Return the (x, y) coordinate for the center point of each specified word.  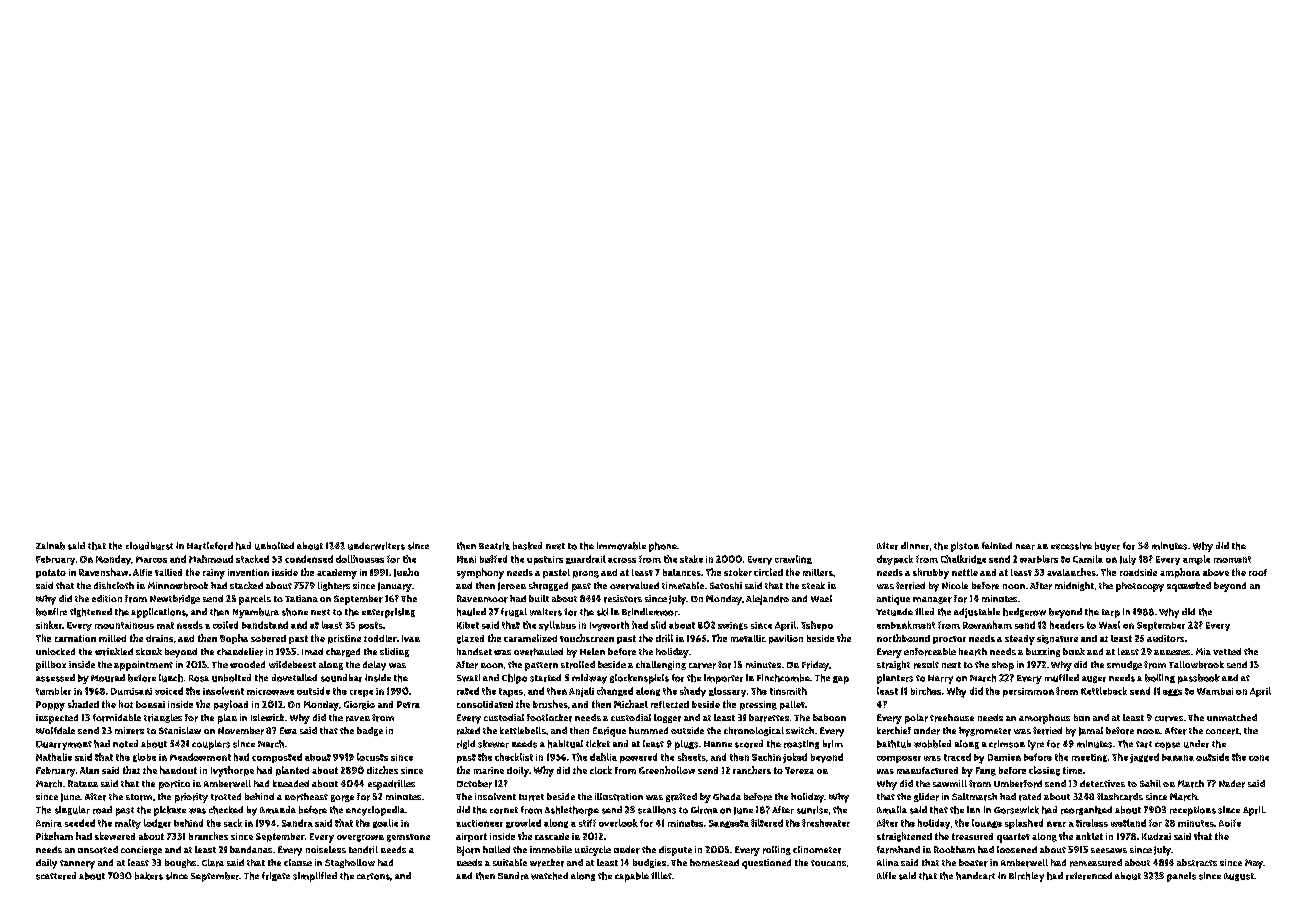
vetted (1227, 651)
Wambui (1215, 691)
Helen (592, 651)
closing (1044, 771)
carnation (75, 638)
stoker (738, 572)
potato (51, 573)
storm (139, 797)
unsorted (98, 850)
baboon (829, 717)
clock (601, 770)
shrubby (931, 573)
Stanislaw (180, 730)
